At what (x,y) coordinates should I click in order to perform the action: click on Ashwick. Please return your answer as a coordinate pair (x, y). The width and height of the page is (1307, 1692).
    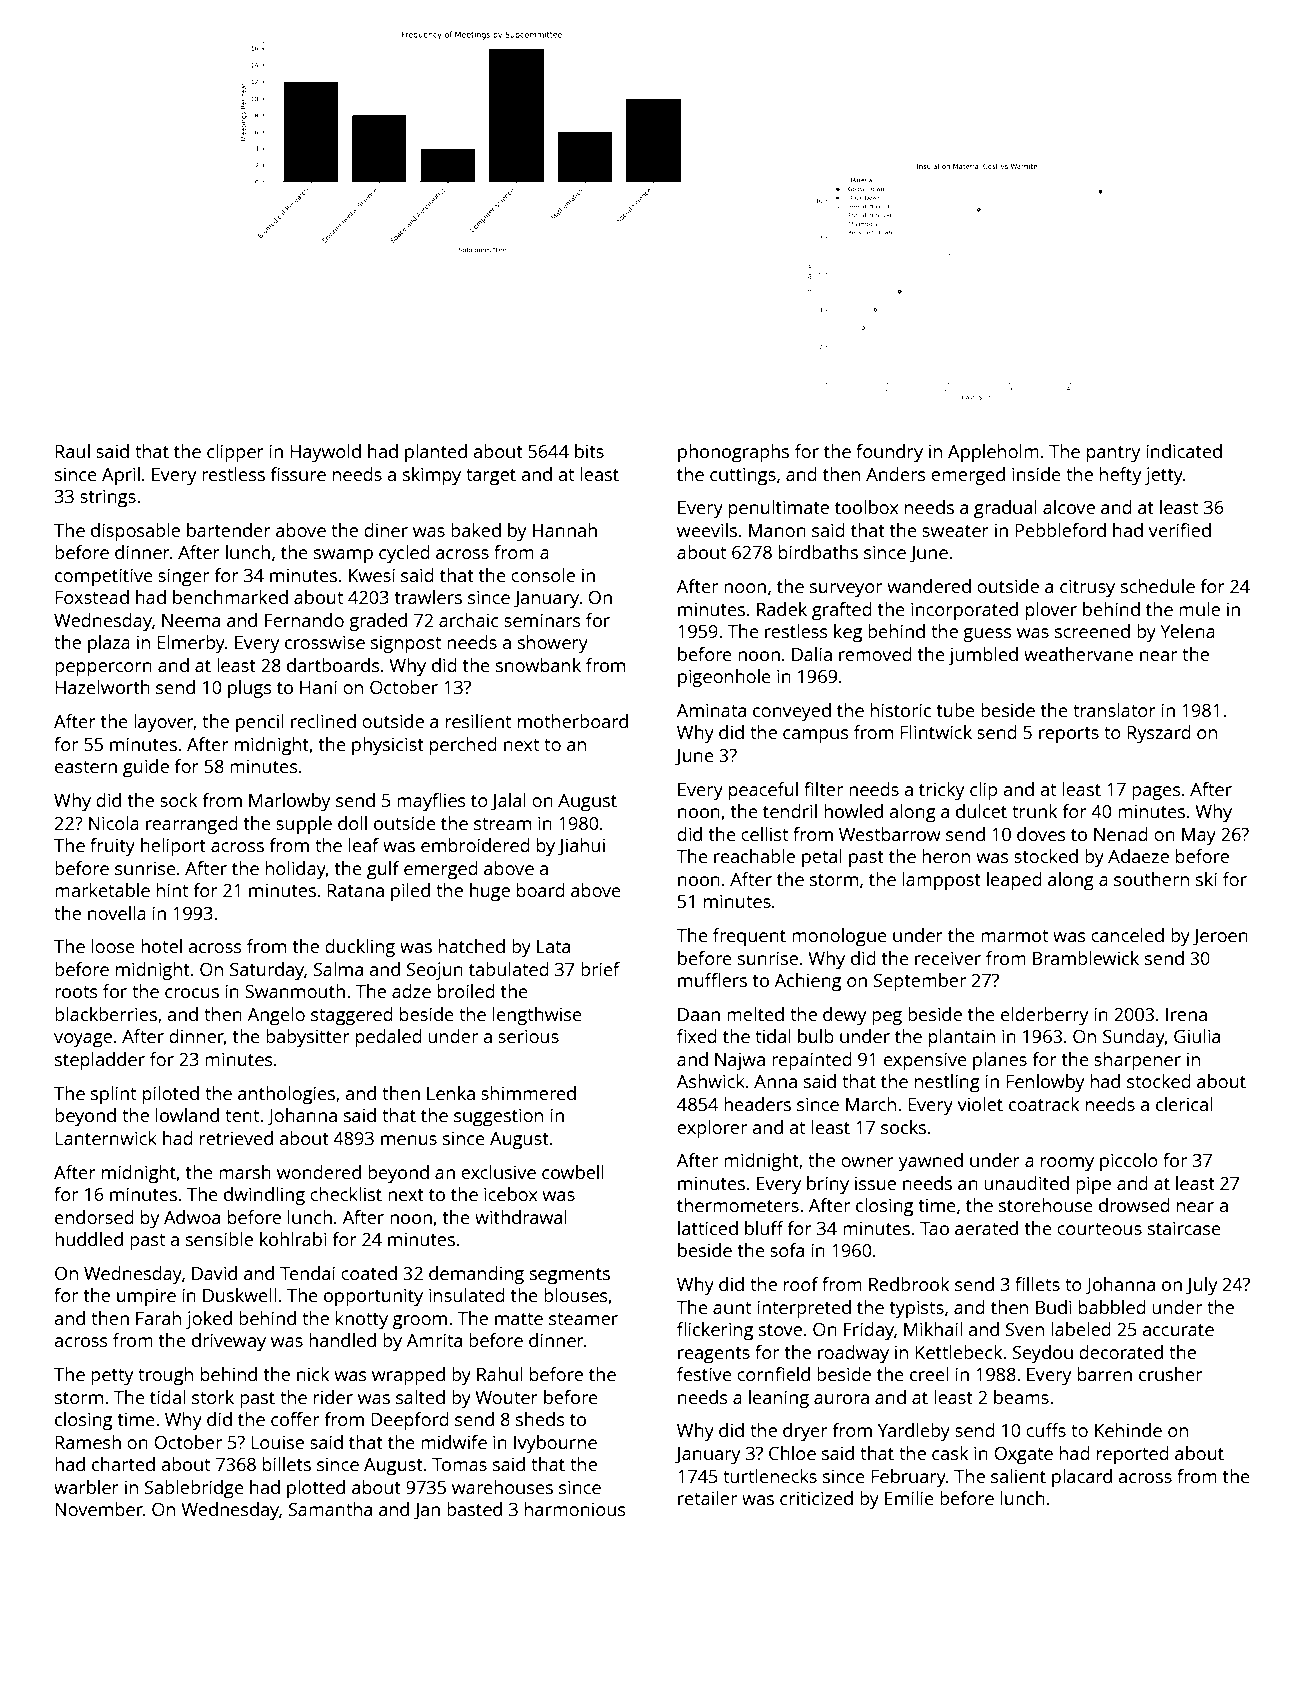
    Looking at the image, I should click on (711, 1081).
